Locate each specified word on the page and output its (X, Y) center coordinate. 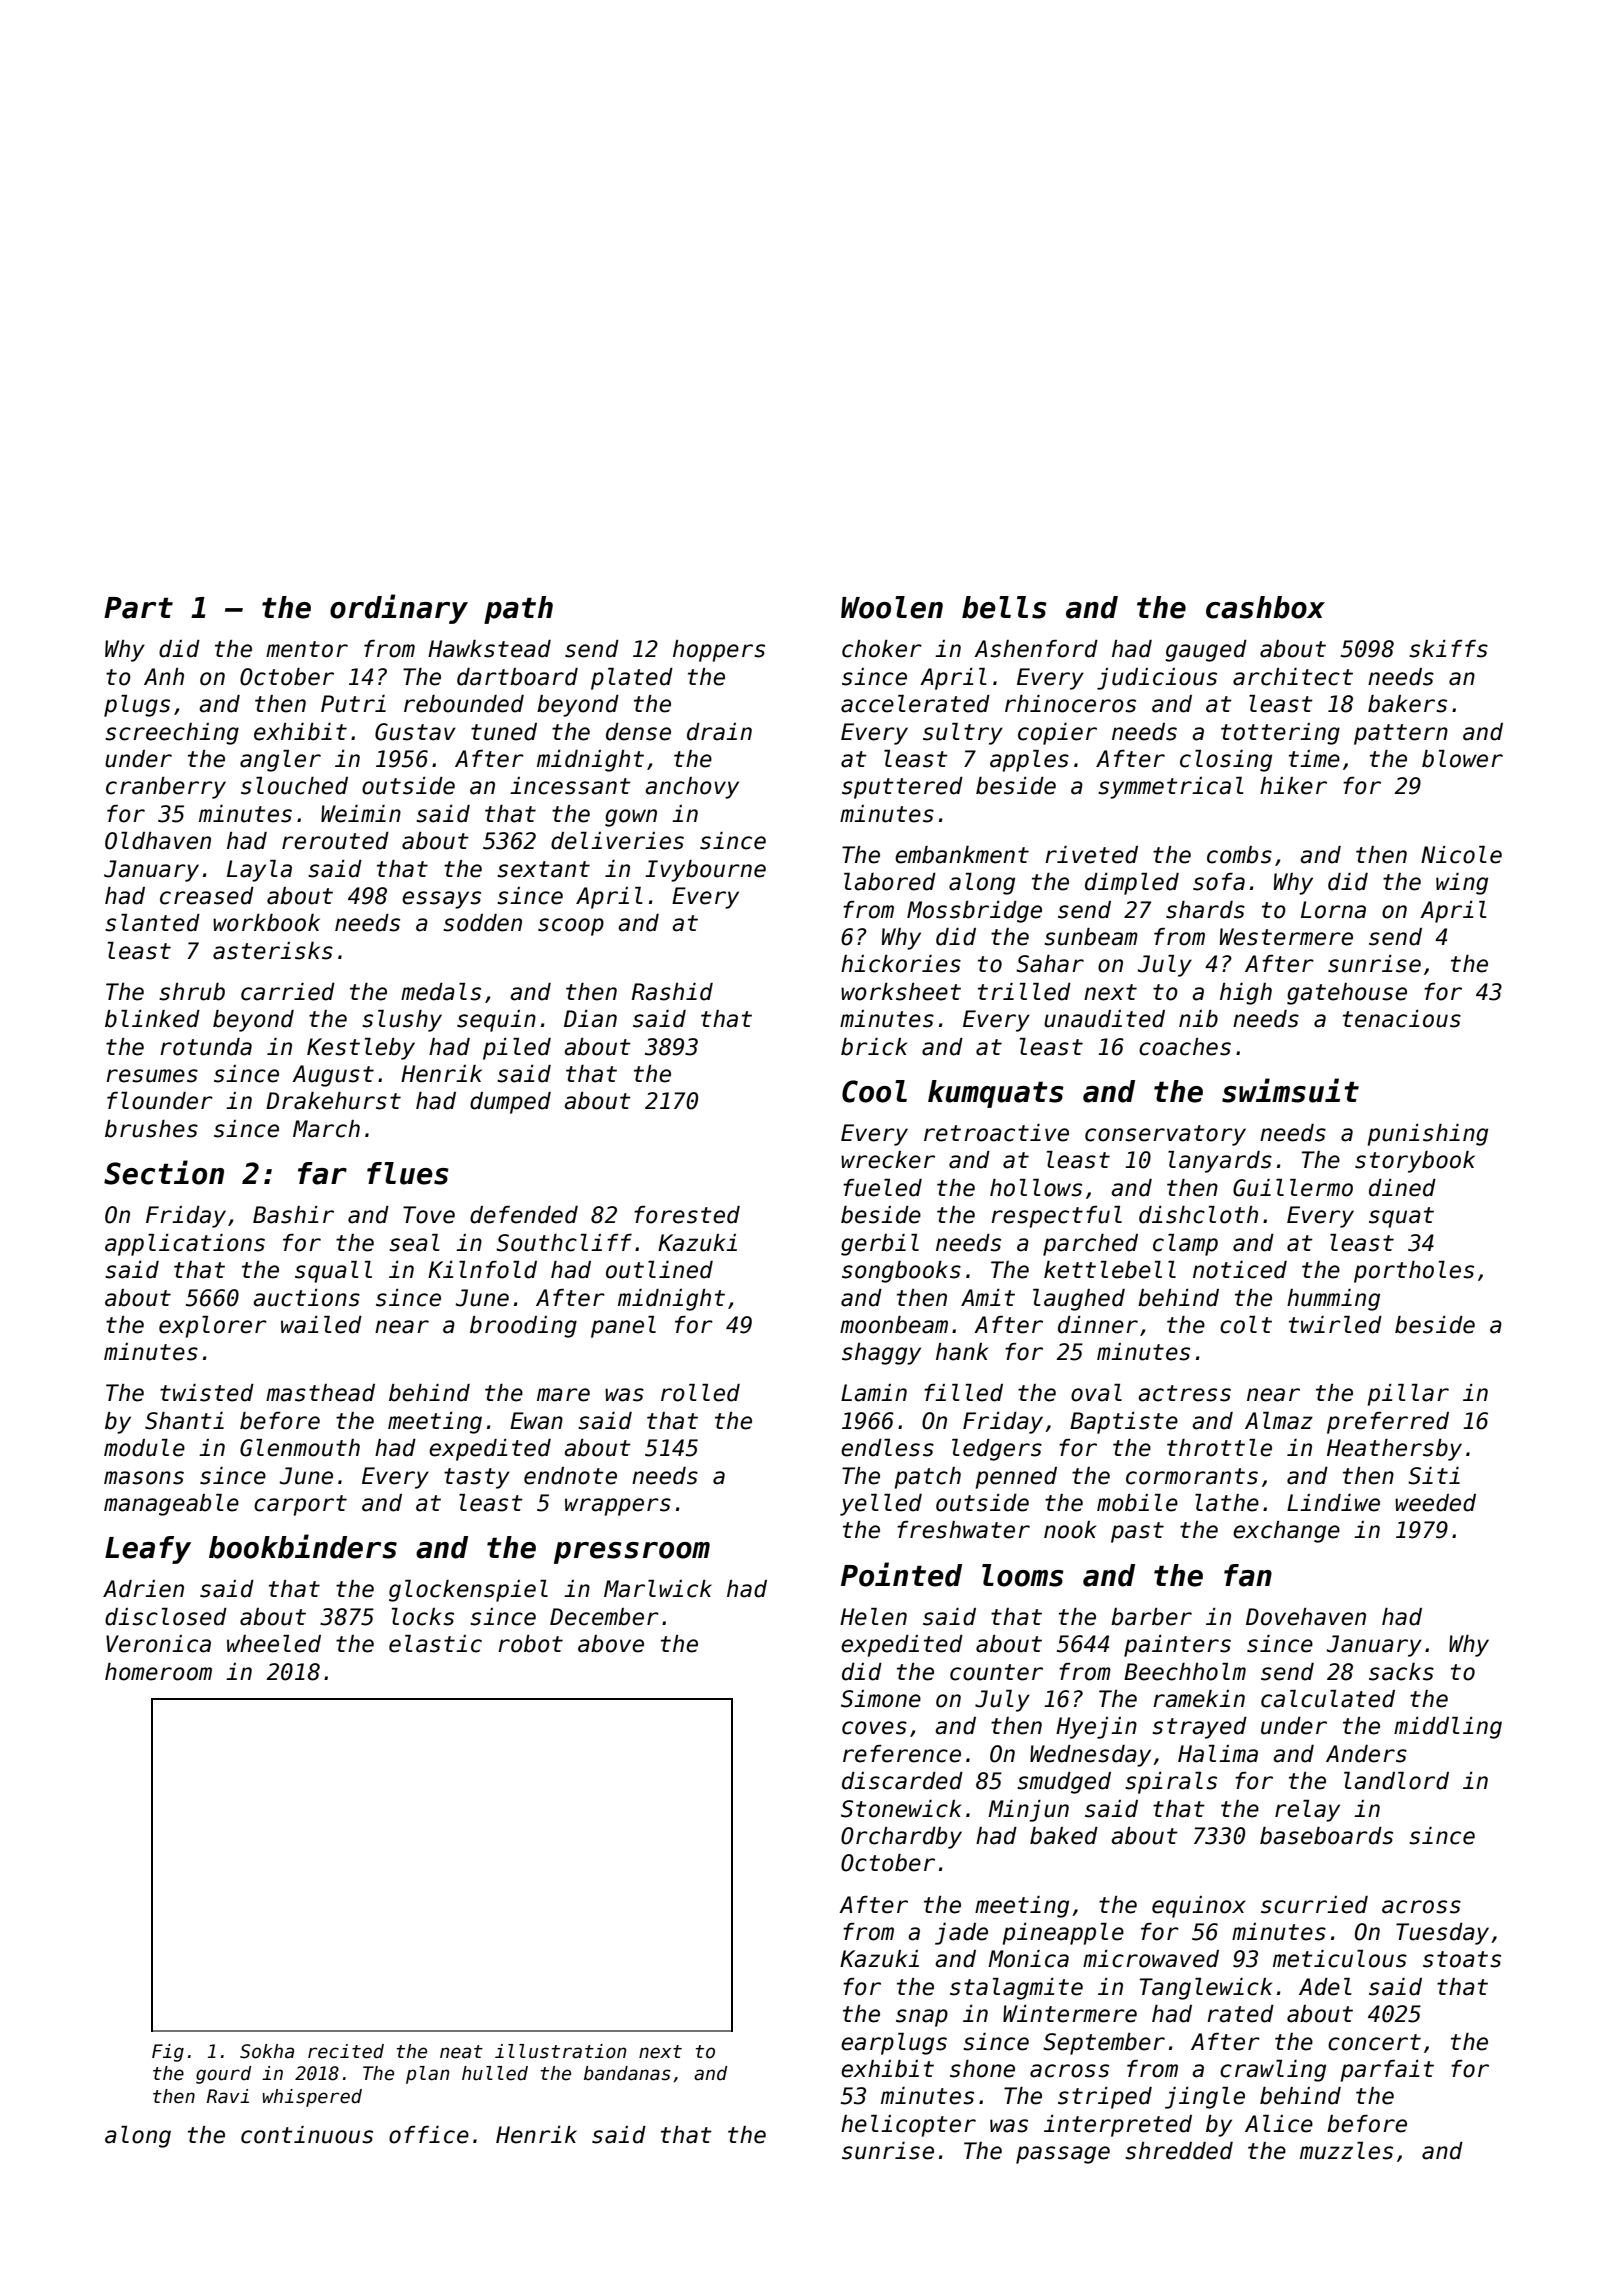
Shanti (184, 1421)
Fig (168, 2053)
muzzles (1346, 2151)
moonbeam (894, 1325)
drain (719, 732)
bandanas (627, 2073)
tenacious (1402, 1019)
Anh (164, 676)
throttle (1219, 1448)
